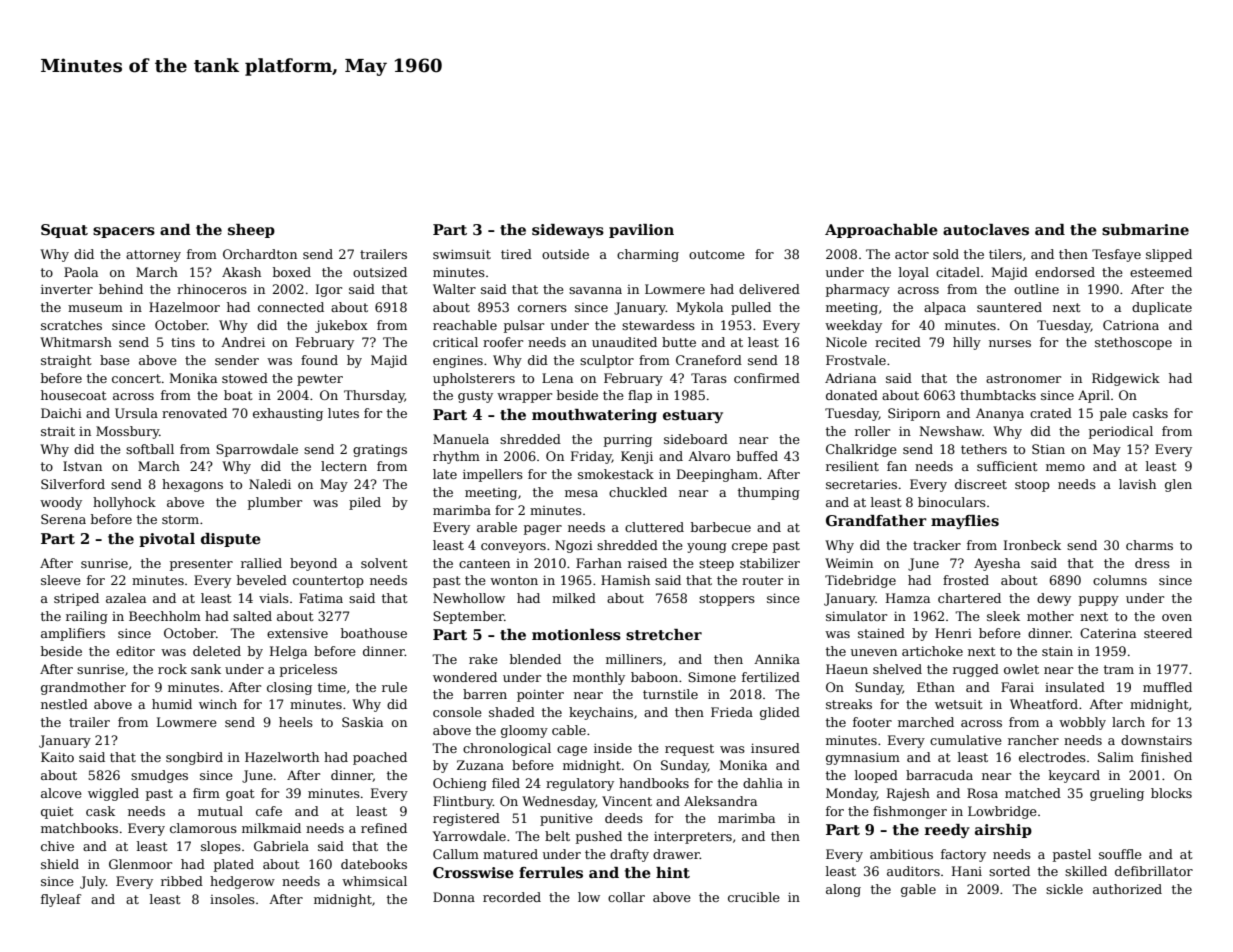 The width and height of the screenshot is (1233, 952). What do you see at coordinates (374, 864) in the screenshot?
I see `datebooks` at bounding box center [374, 864].
